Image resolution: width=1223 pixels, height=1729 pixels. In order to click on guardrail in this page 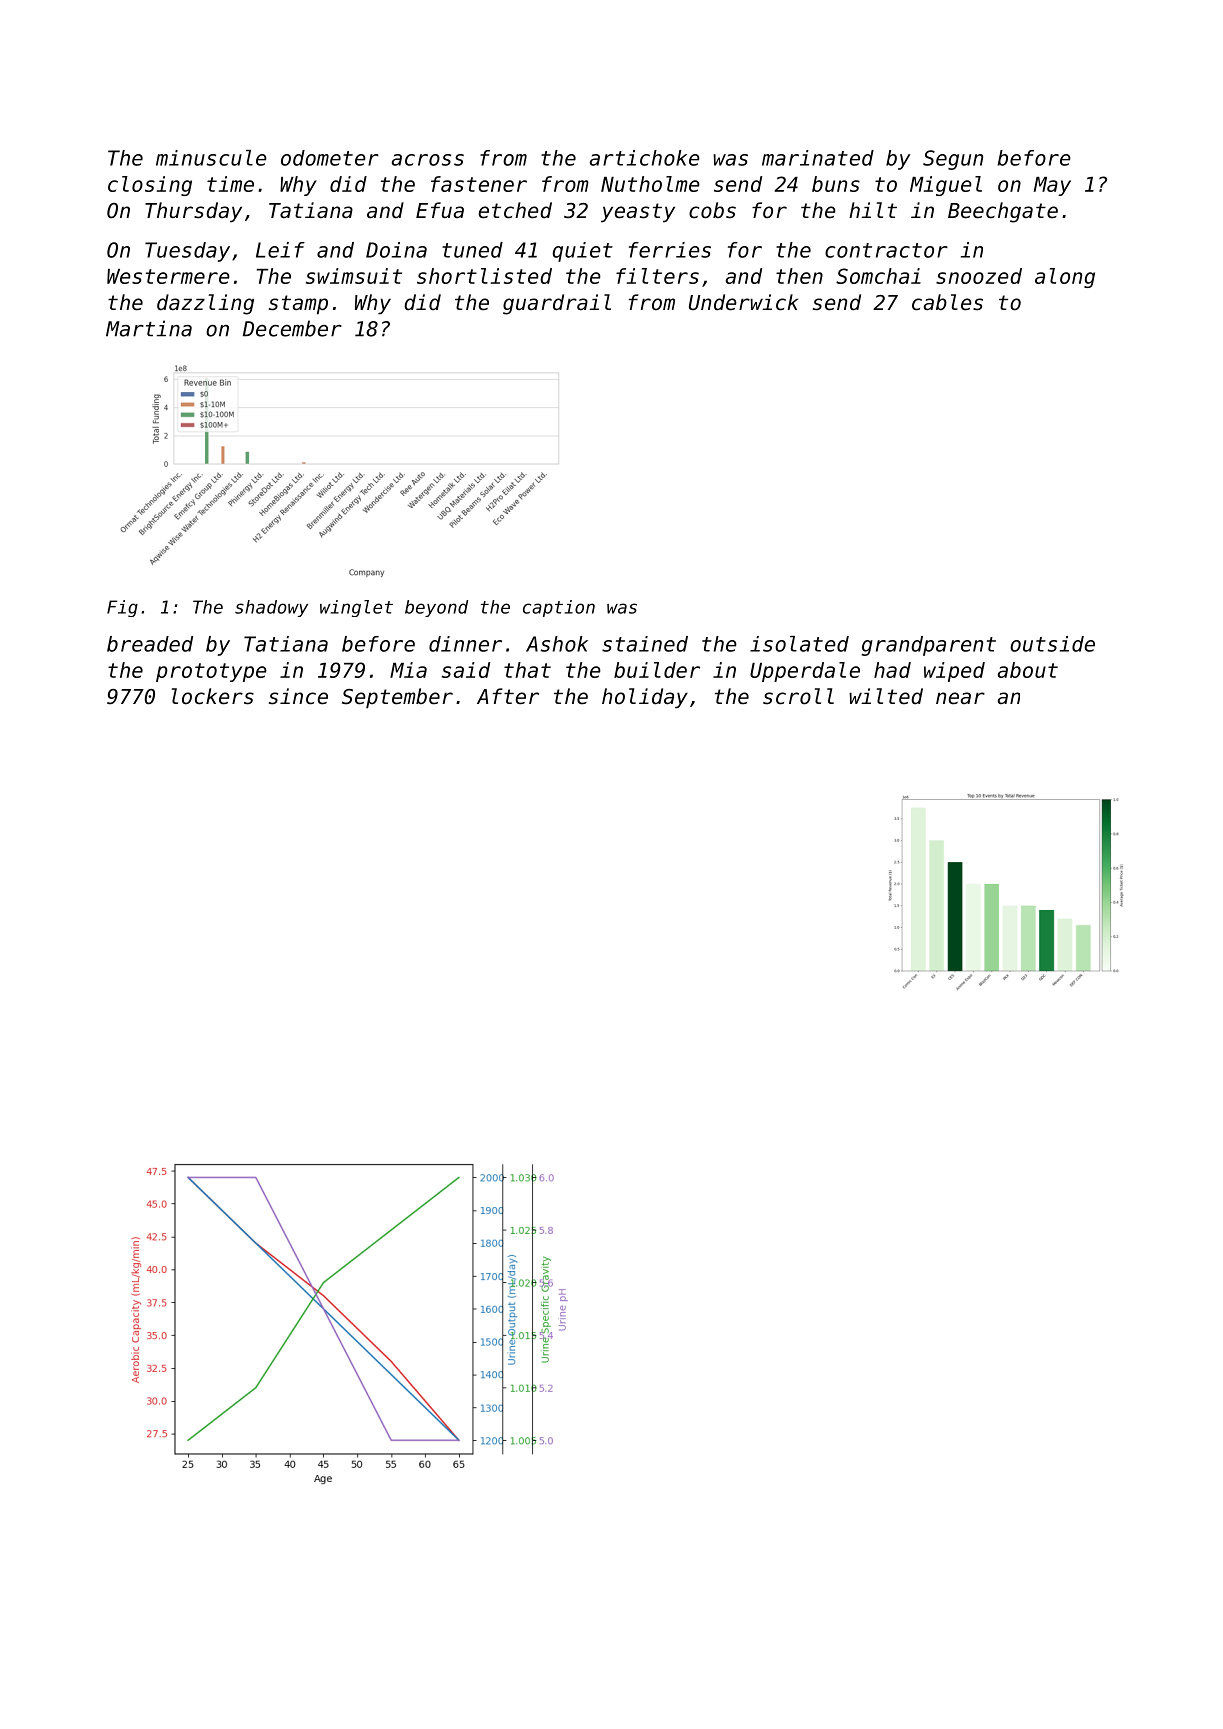, I will do `click(557, 304)`.
